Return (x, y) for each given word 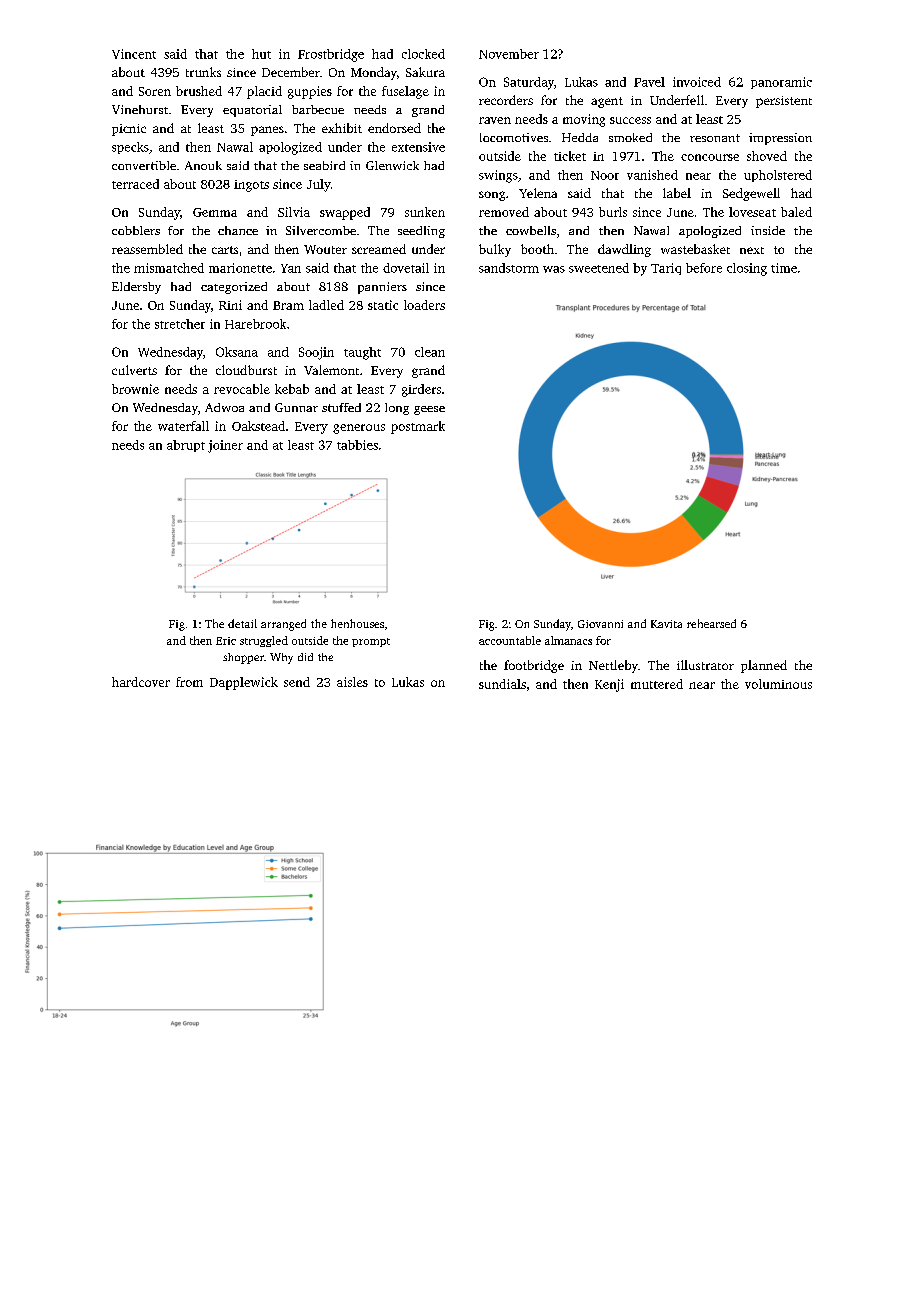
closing (747, 269)
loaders (424, 305)
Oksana (237, 352)
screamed (379, 249)
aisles (352, 682)
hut (261, 54)
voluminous (778, 684)
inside (768, 230)
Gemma (215, 212)
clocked (423, 54)
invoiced (697, 82)
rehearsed (711, 623)
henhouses (357, 623)
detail (242, 623)
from (189, 682)
